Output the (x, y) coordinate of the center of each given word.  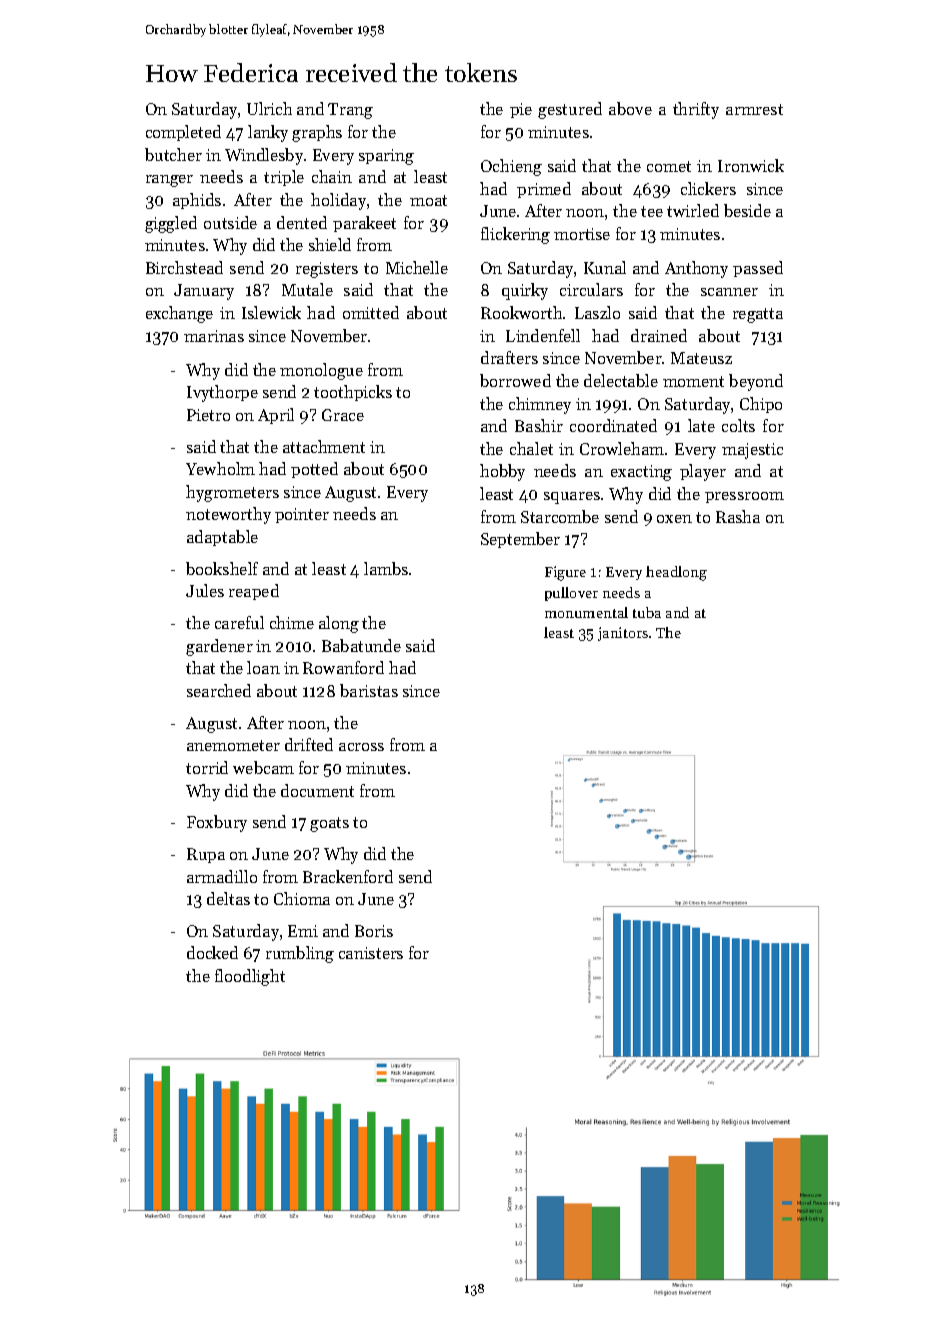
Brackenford (348, 876)
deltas (228, 898)
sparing (386, 157)
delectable (621, 380)
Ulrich (269, 108)
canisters (371, 953)
